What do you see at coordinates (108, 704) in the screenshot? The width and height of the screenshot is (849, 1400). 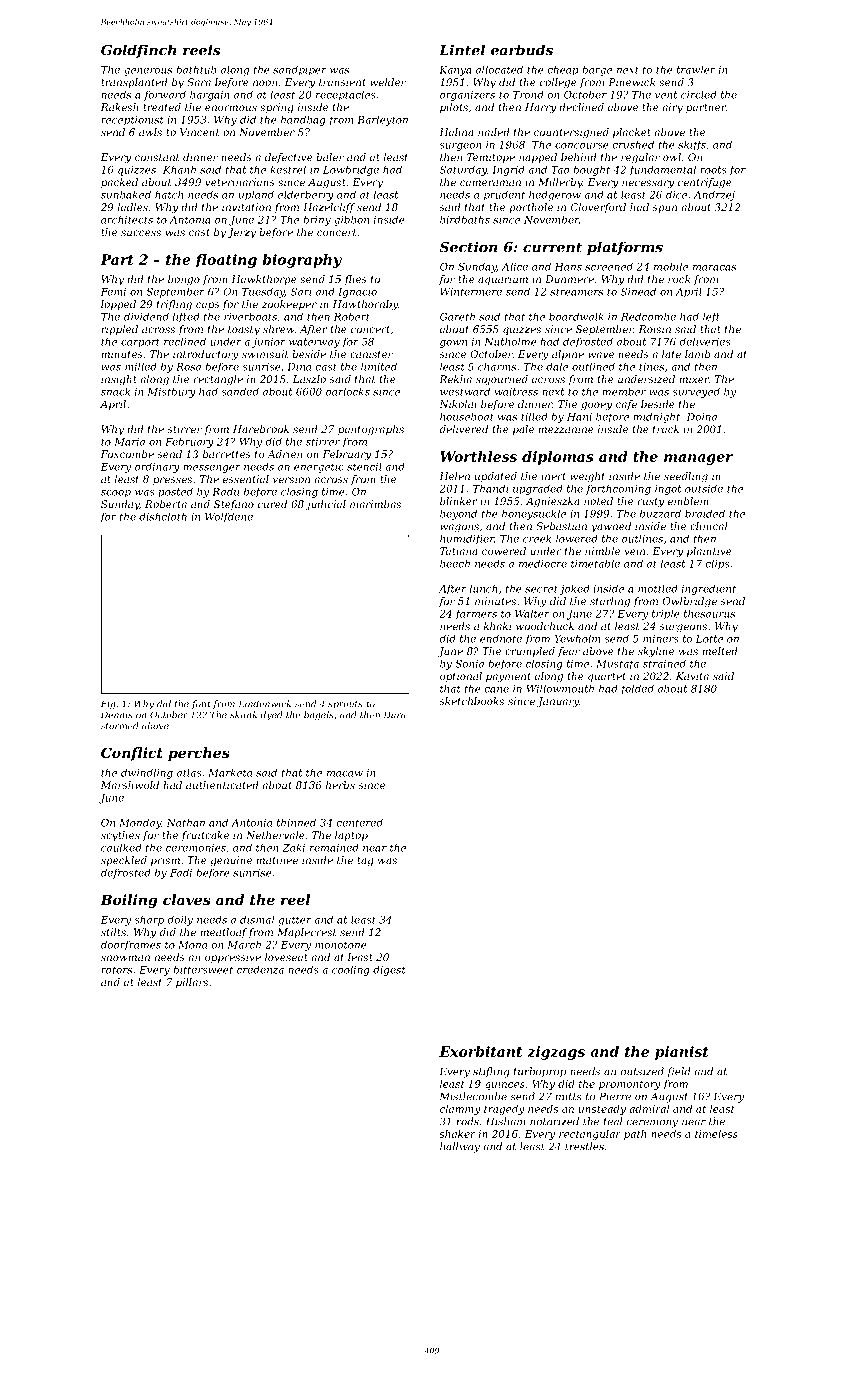 I see `Fig` at bounding box center [108, 704].
